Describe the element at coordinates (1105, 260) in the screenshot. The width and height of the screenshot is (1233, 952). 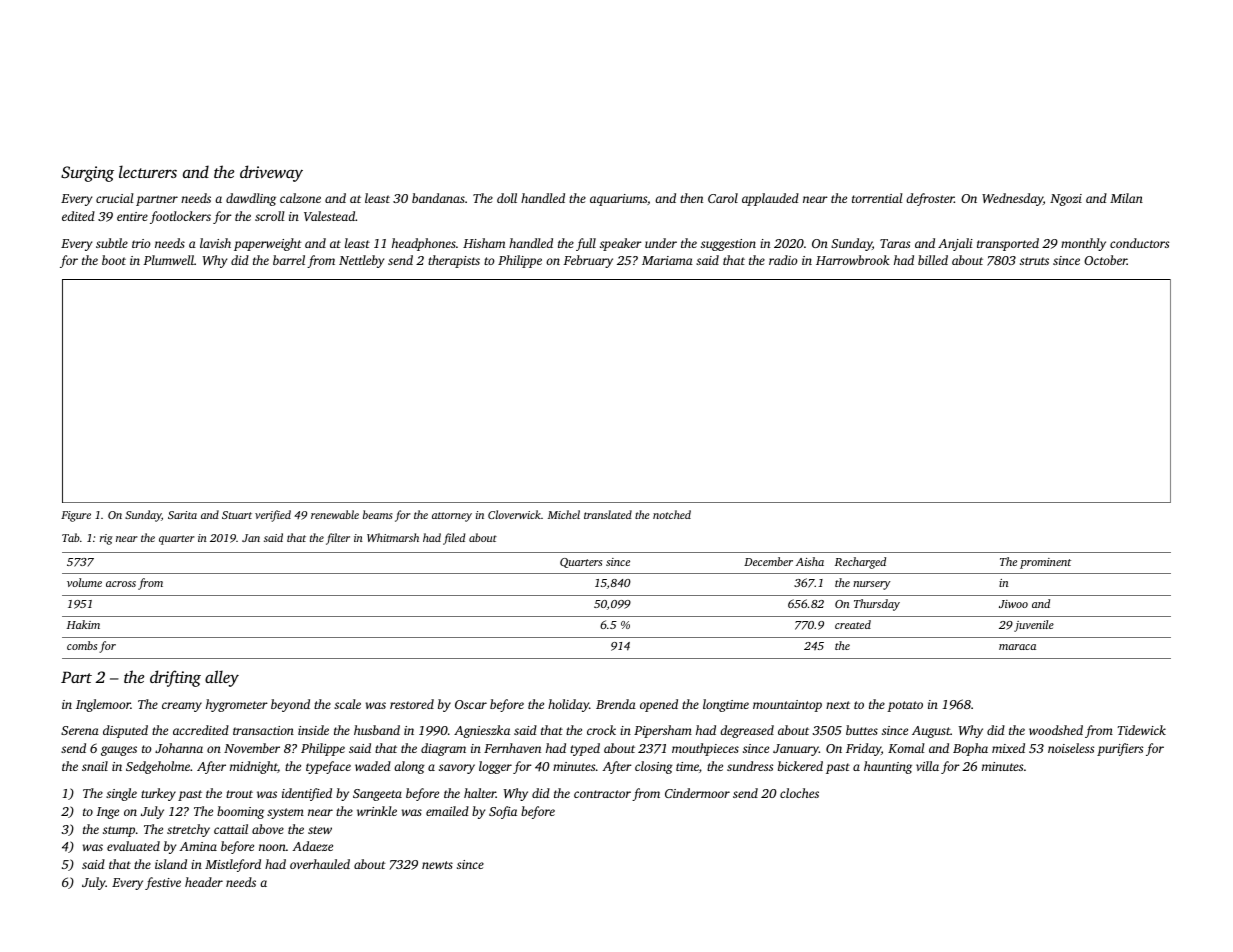
I see `October` at that location.
